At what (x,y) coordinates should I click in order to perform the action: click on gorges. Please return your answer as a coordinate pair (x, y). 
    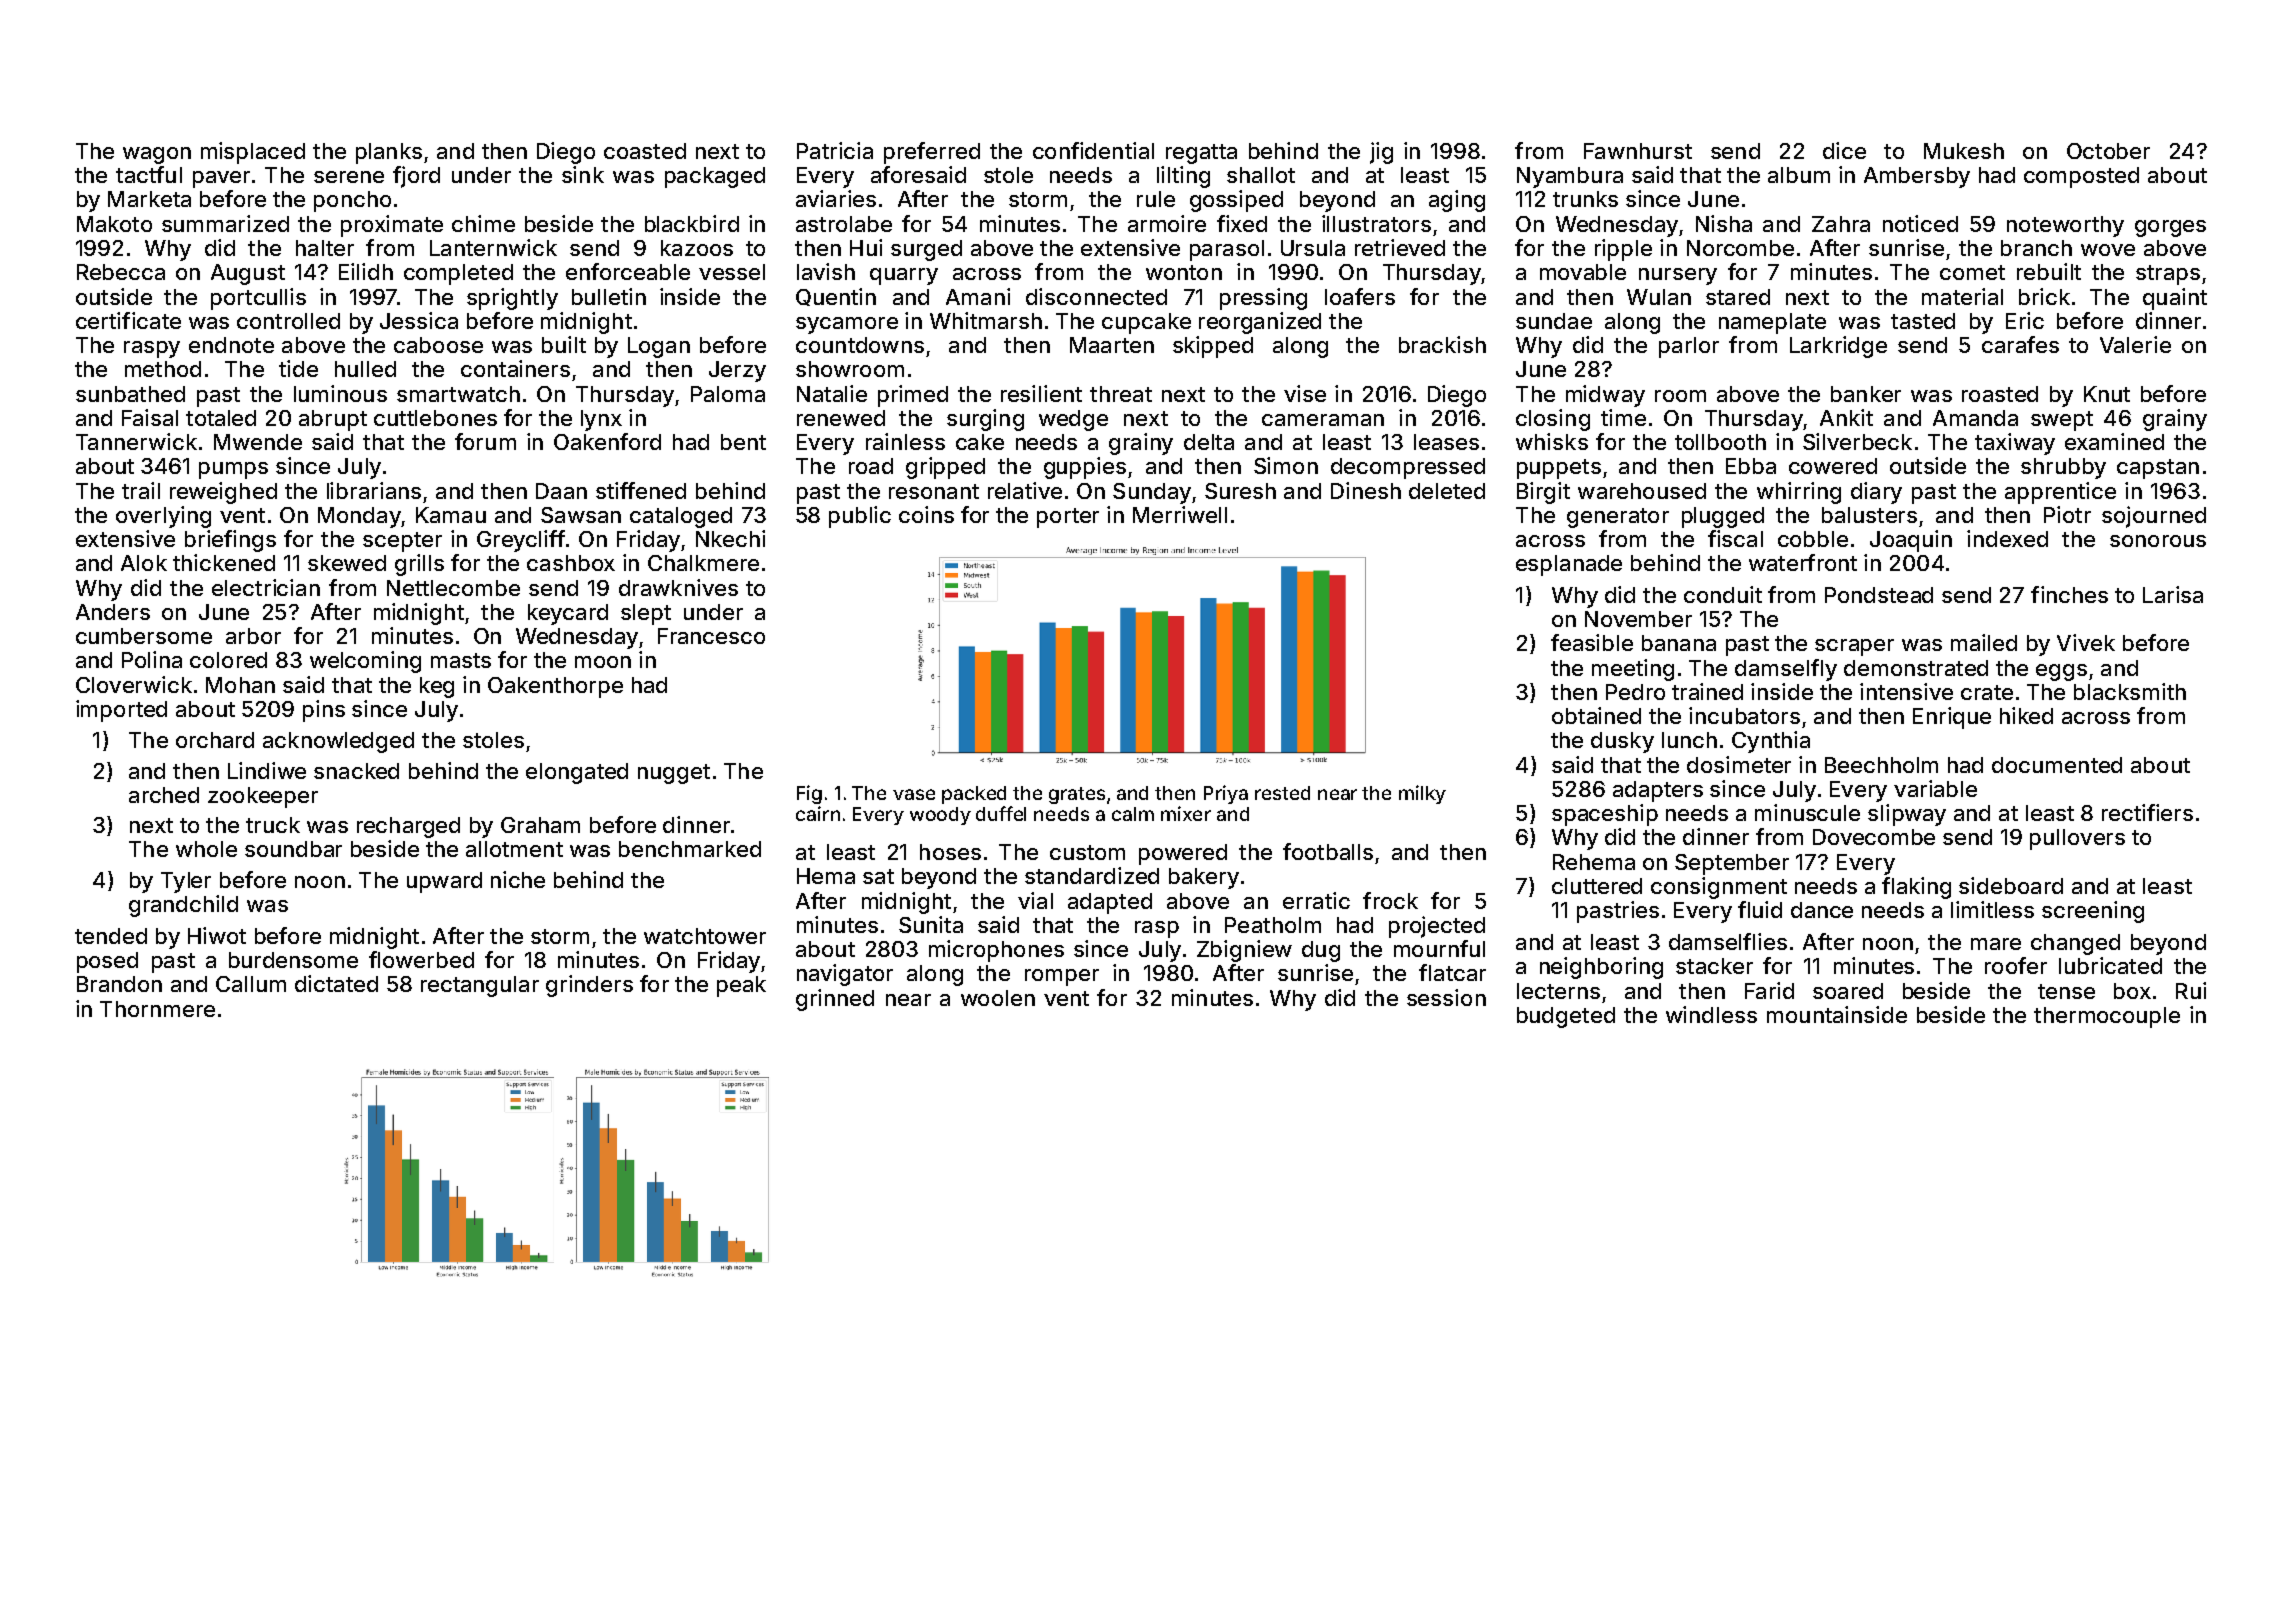
    Looking at the image, I should click on (2170, 228).
